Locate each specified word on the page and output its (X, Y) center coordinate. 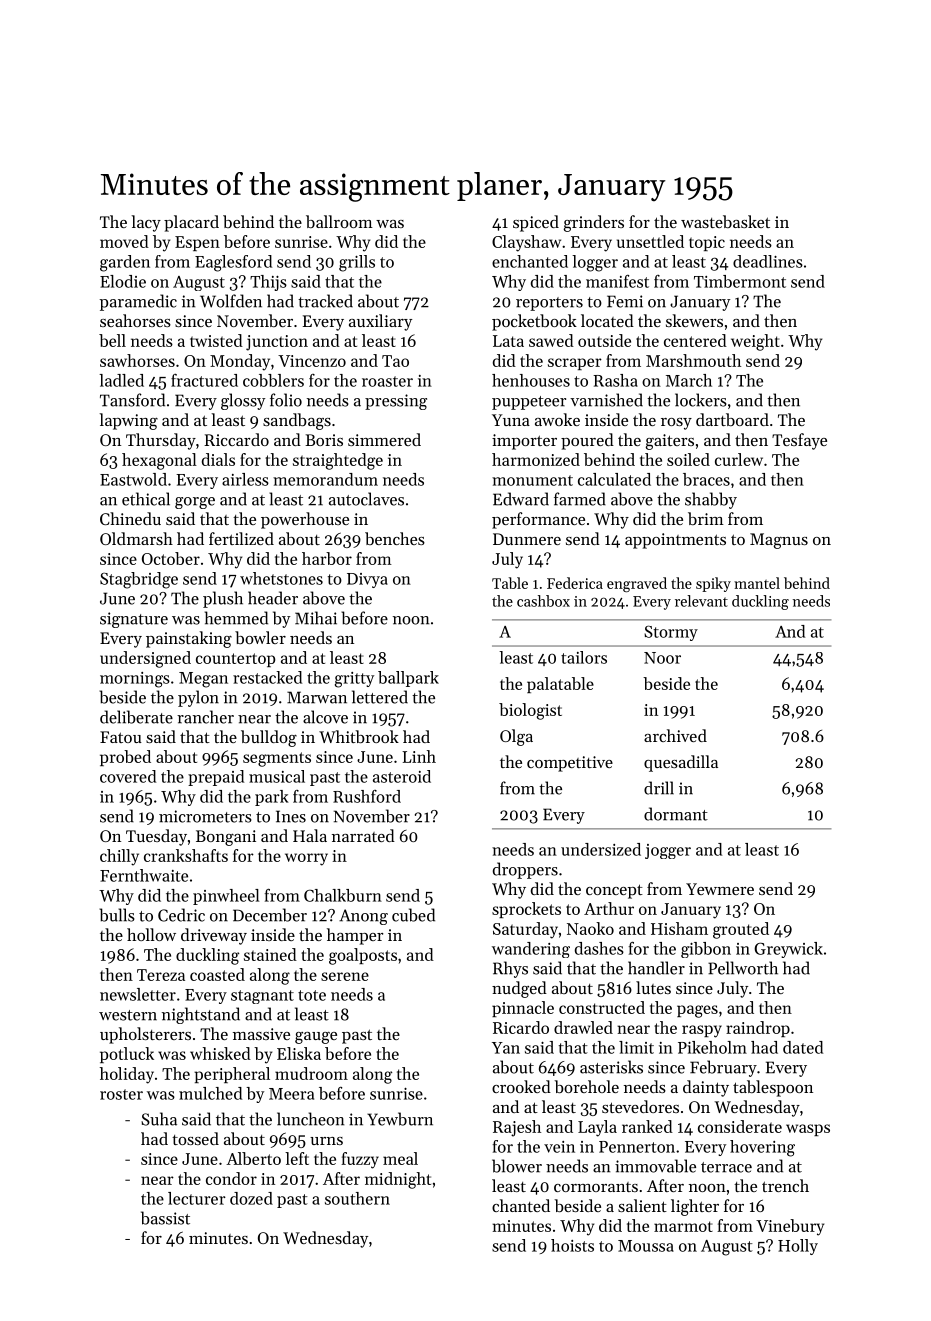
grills (357, 263)
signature (134, 620)
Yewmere (720, 889)
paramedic (138, 302)
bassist (165, 1218)
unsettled (650, 241)
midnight (398, 1180)
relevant (701, 601)
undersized (601, 849)
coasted (217, 974)
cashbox (543, 601)
